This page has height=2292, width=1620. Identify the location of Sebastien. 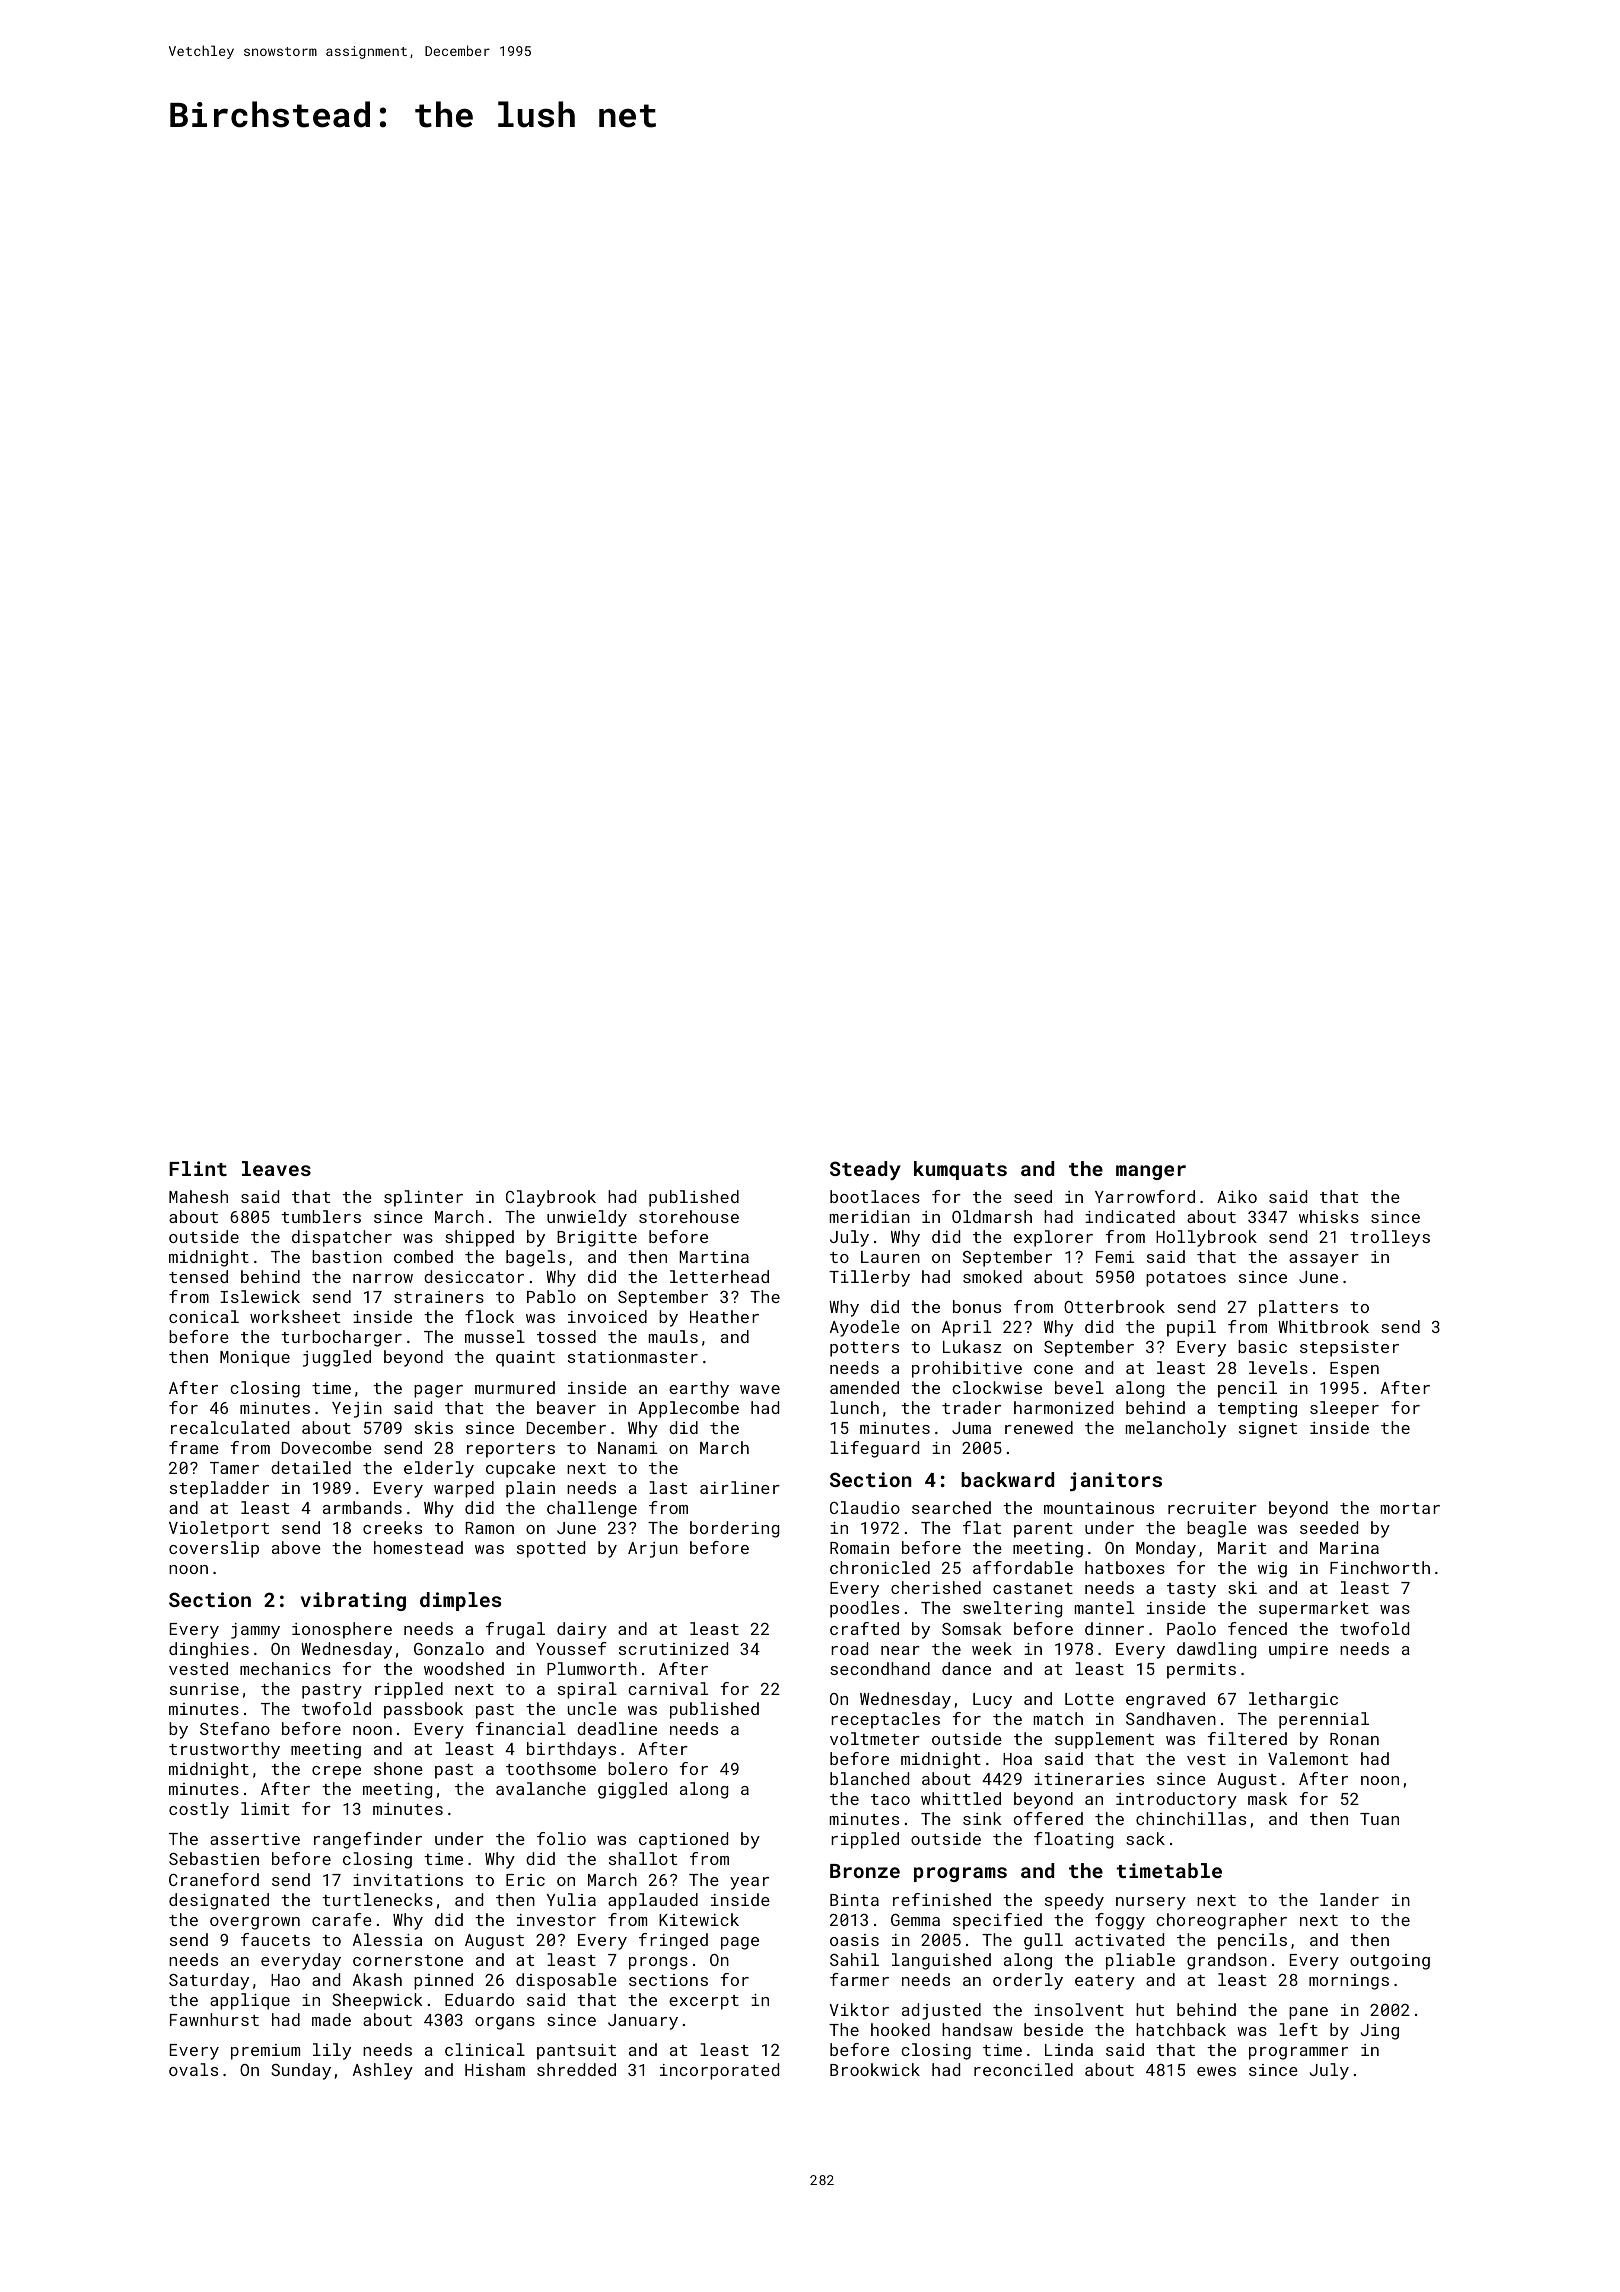
(214, 1858).
